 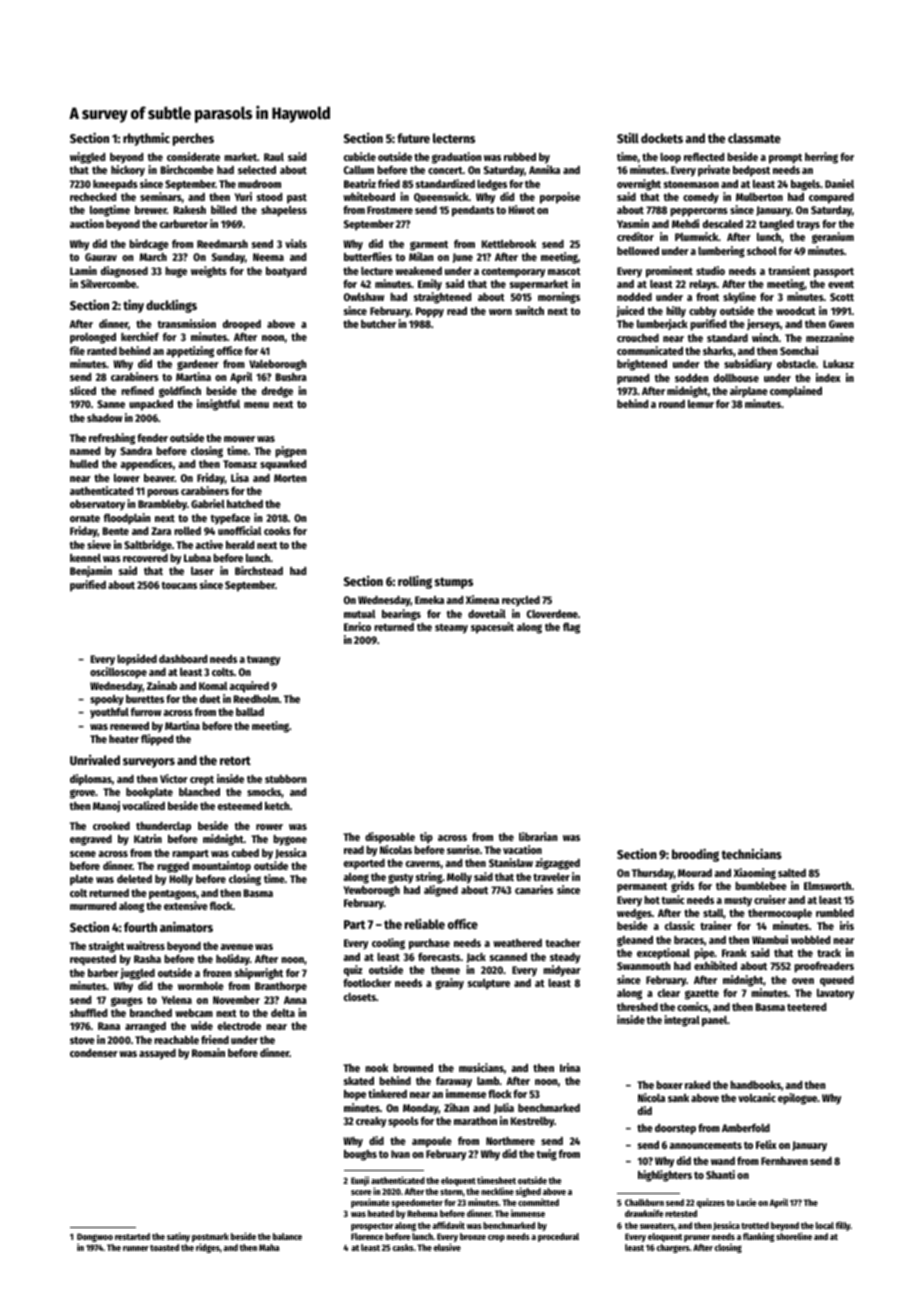 I want to click on classmate, so click(x=754, y=138).
